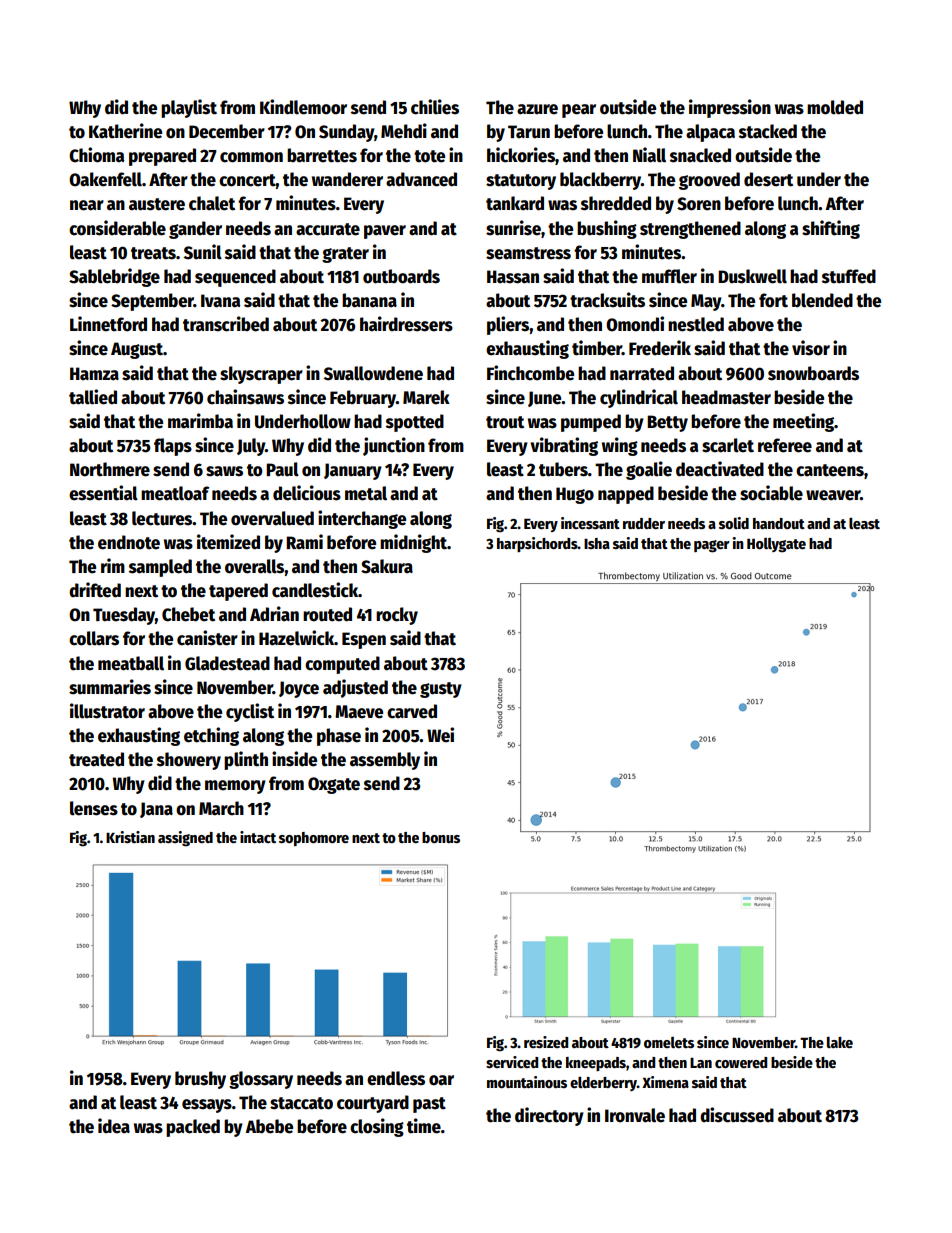 Image resolution: width=952 pixels, height=1233 pixels. Describe the element at coordinates (549, 1116) in the image. I see `directory` at that location.
